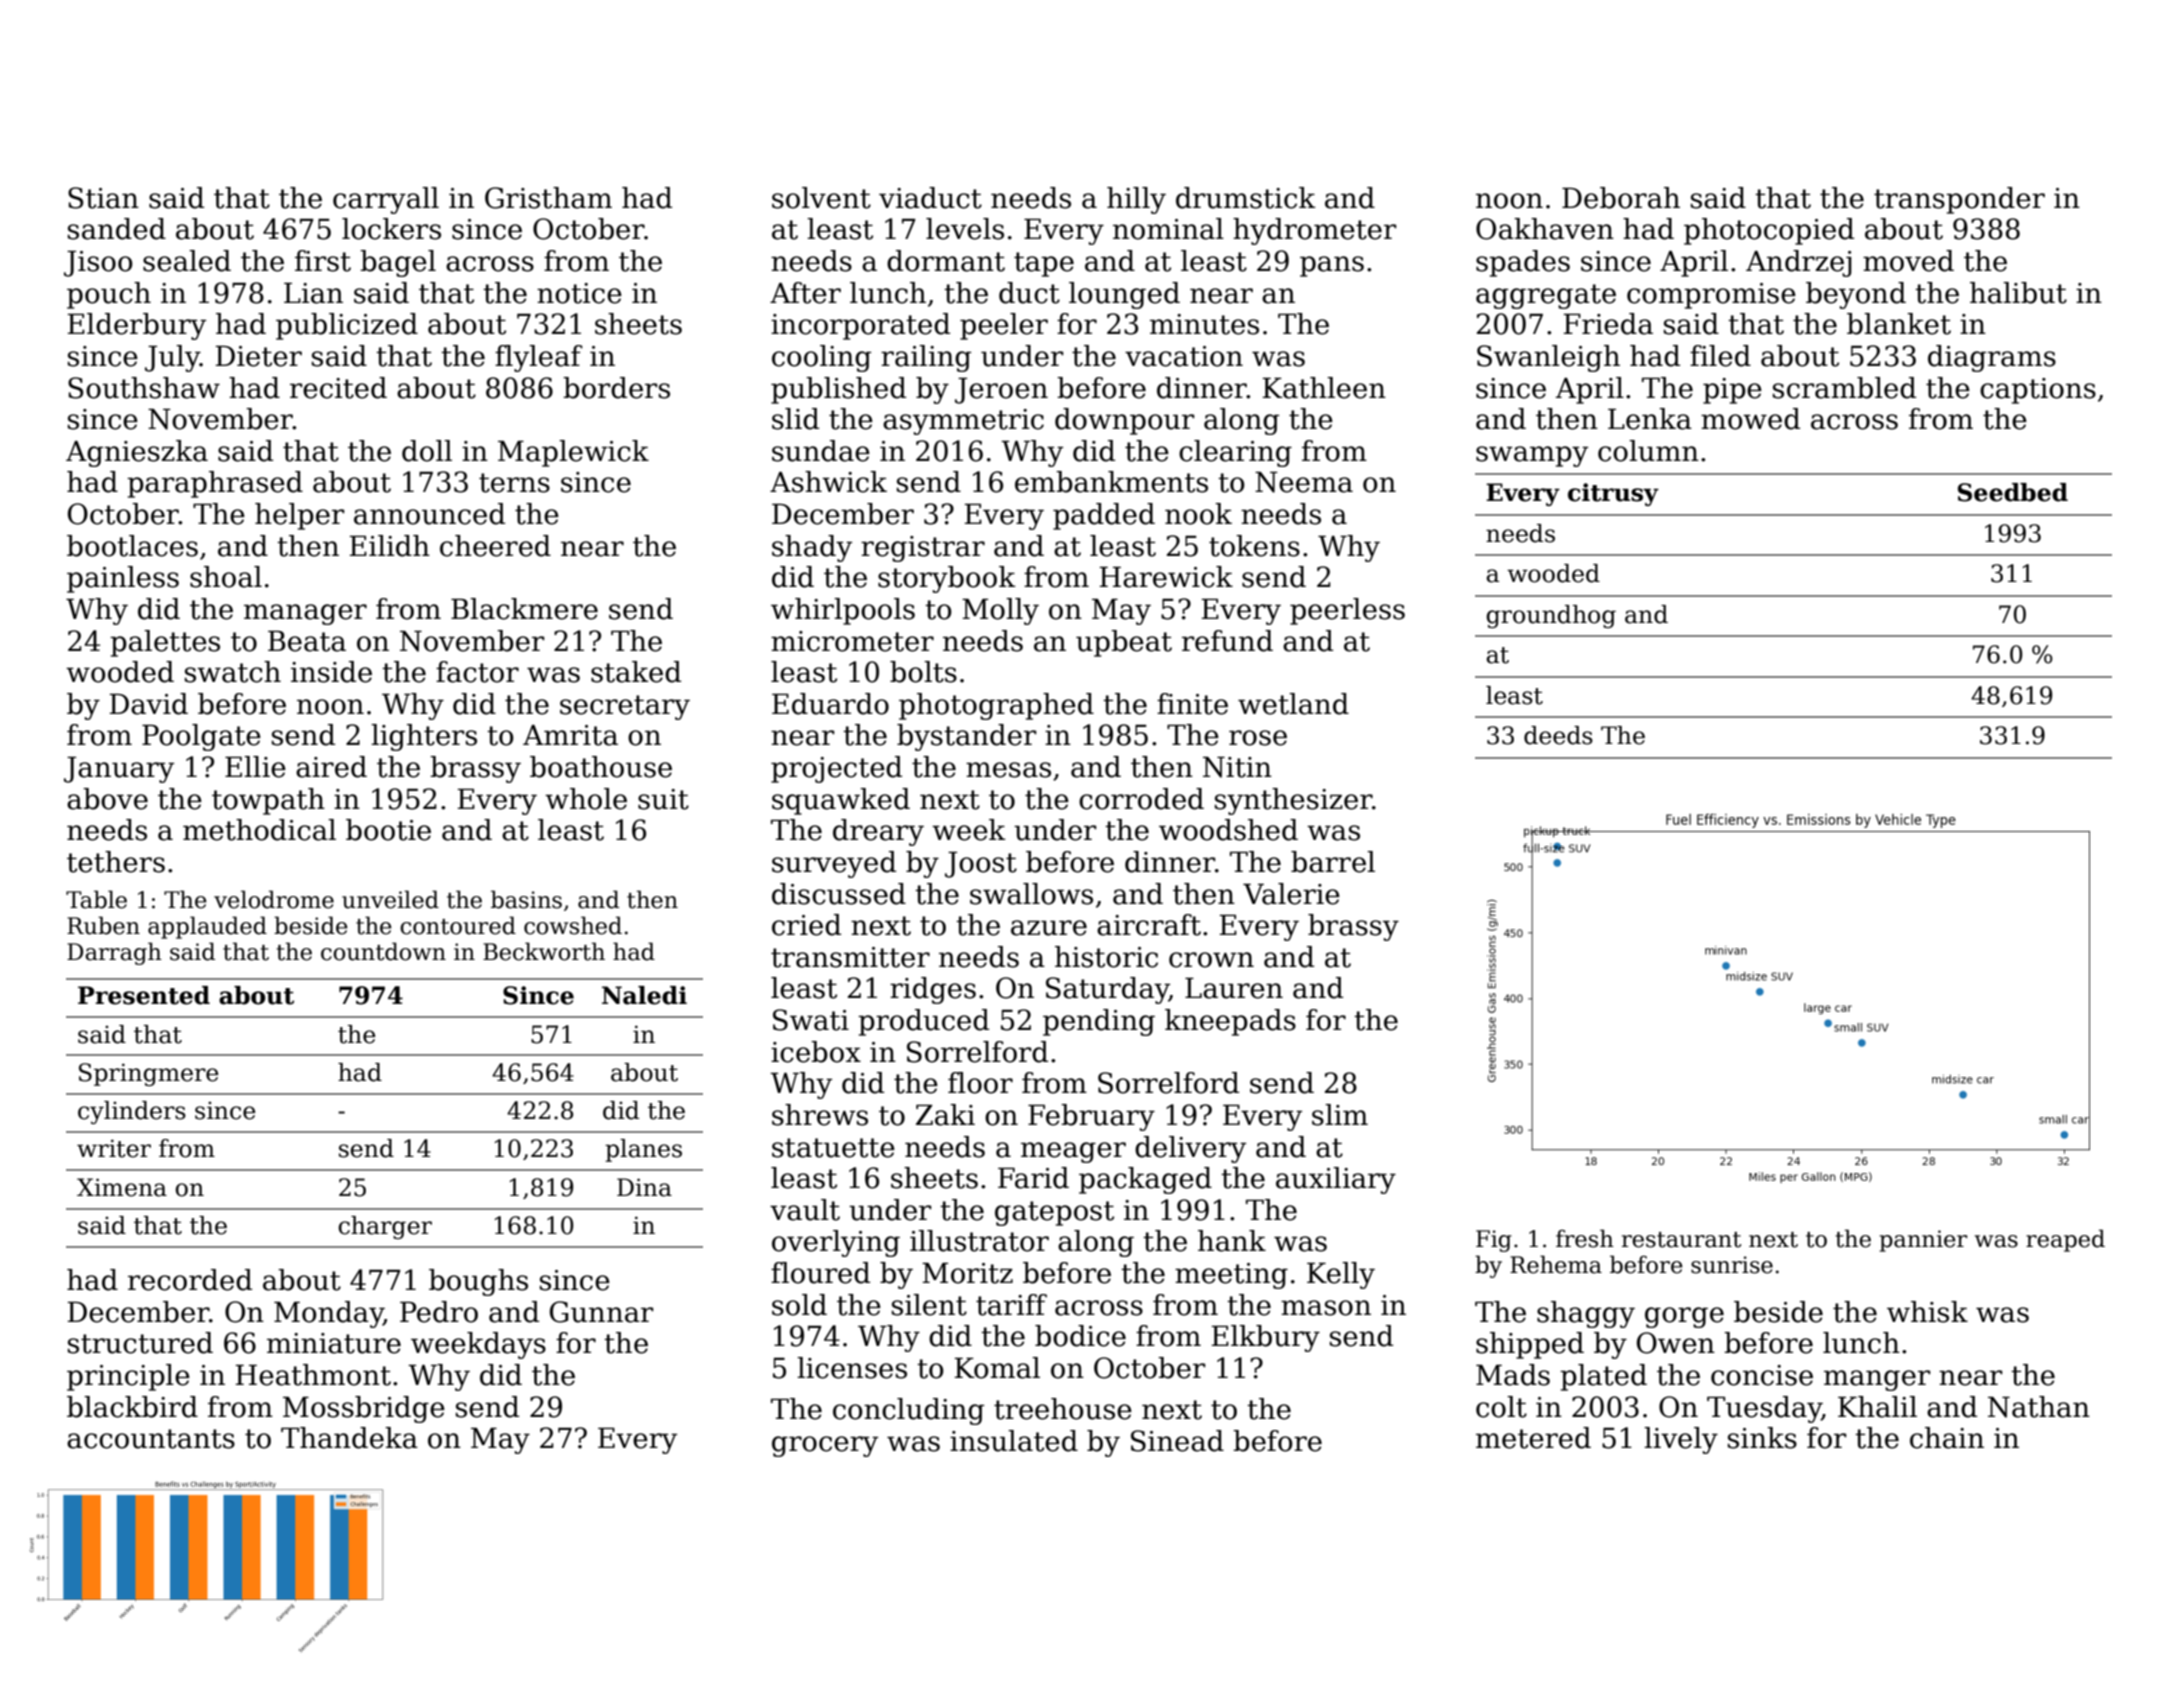 The height and width of the page is (1683, 2178). What do you see at coordinates (1333, 862) in the page?
I see `barrel` at bounding box center [1333, 862].
